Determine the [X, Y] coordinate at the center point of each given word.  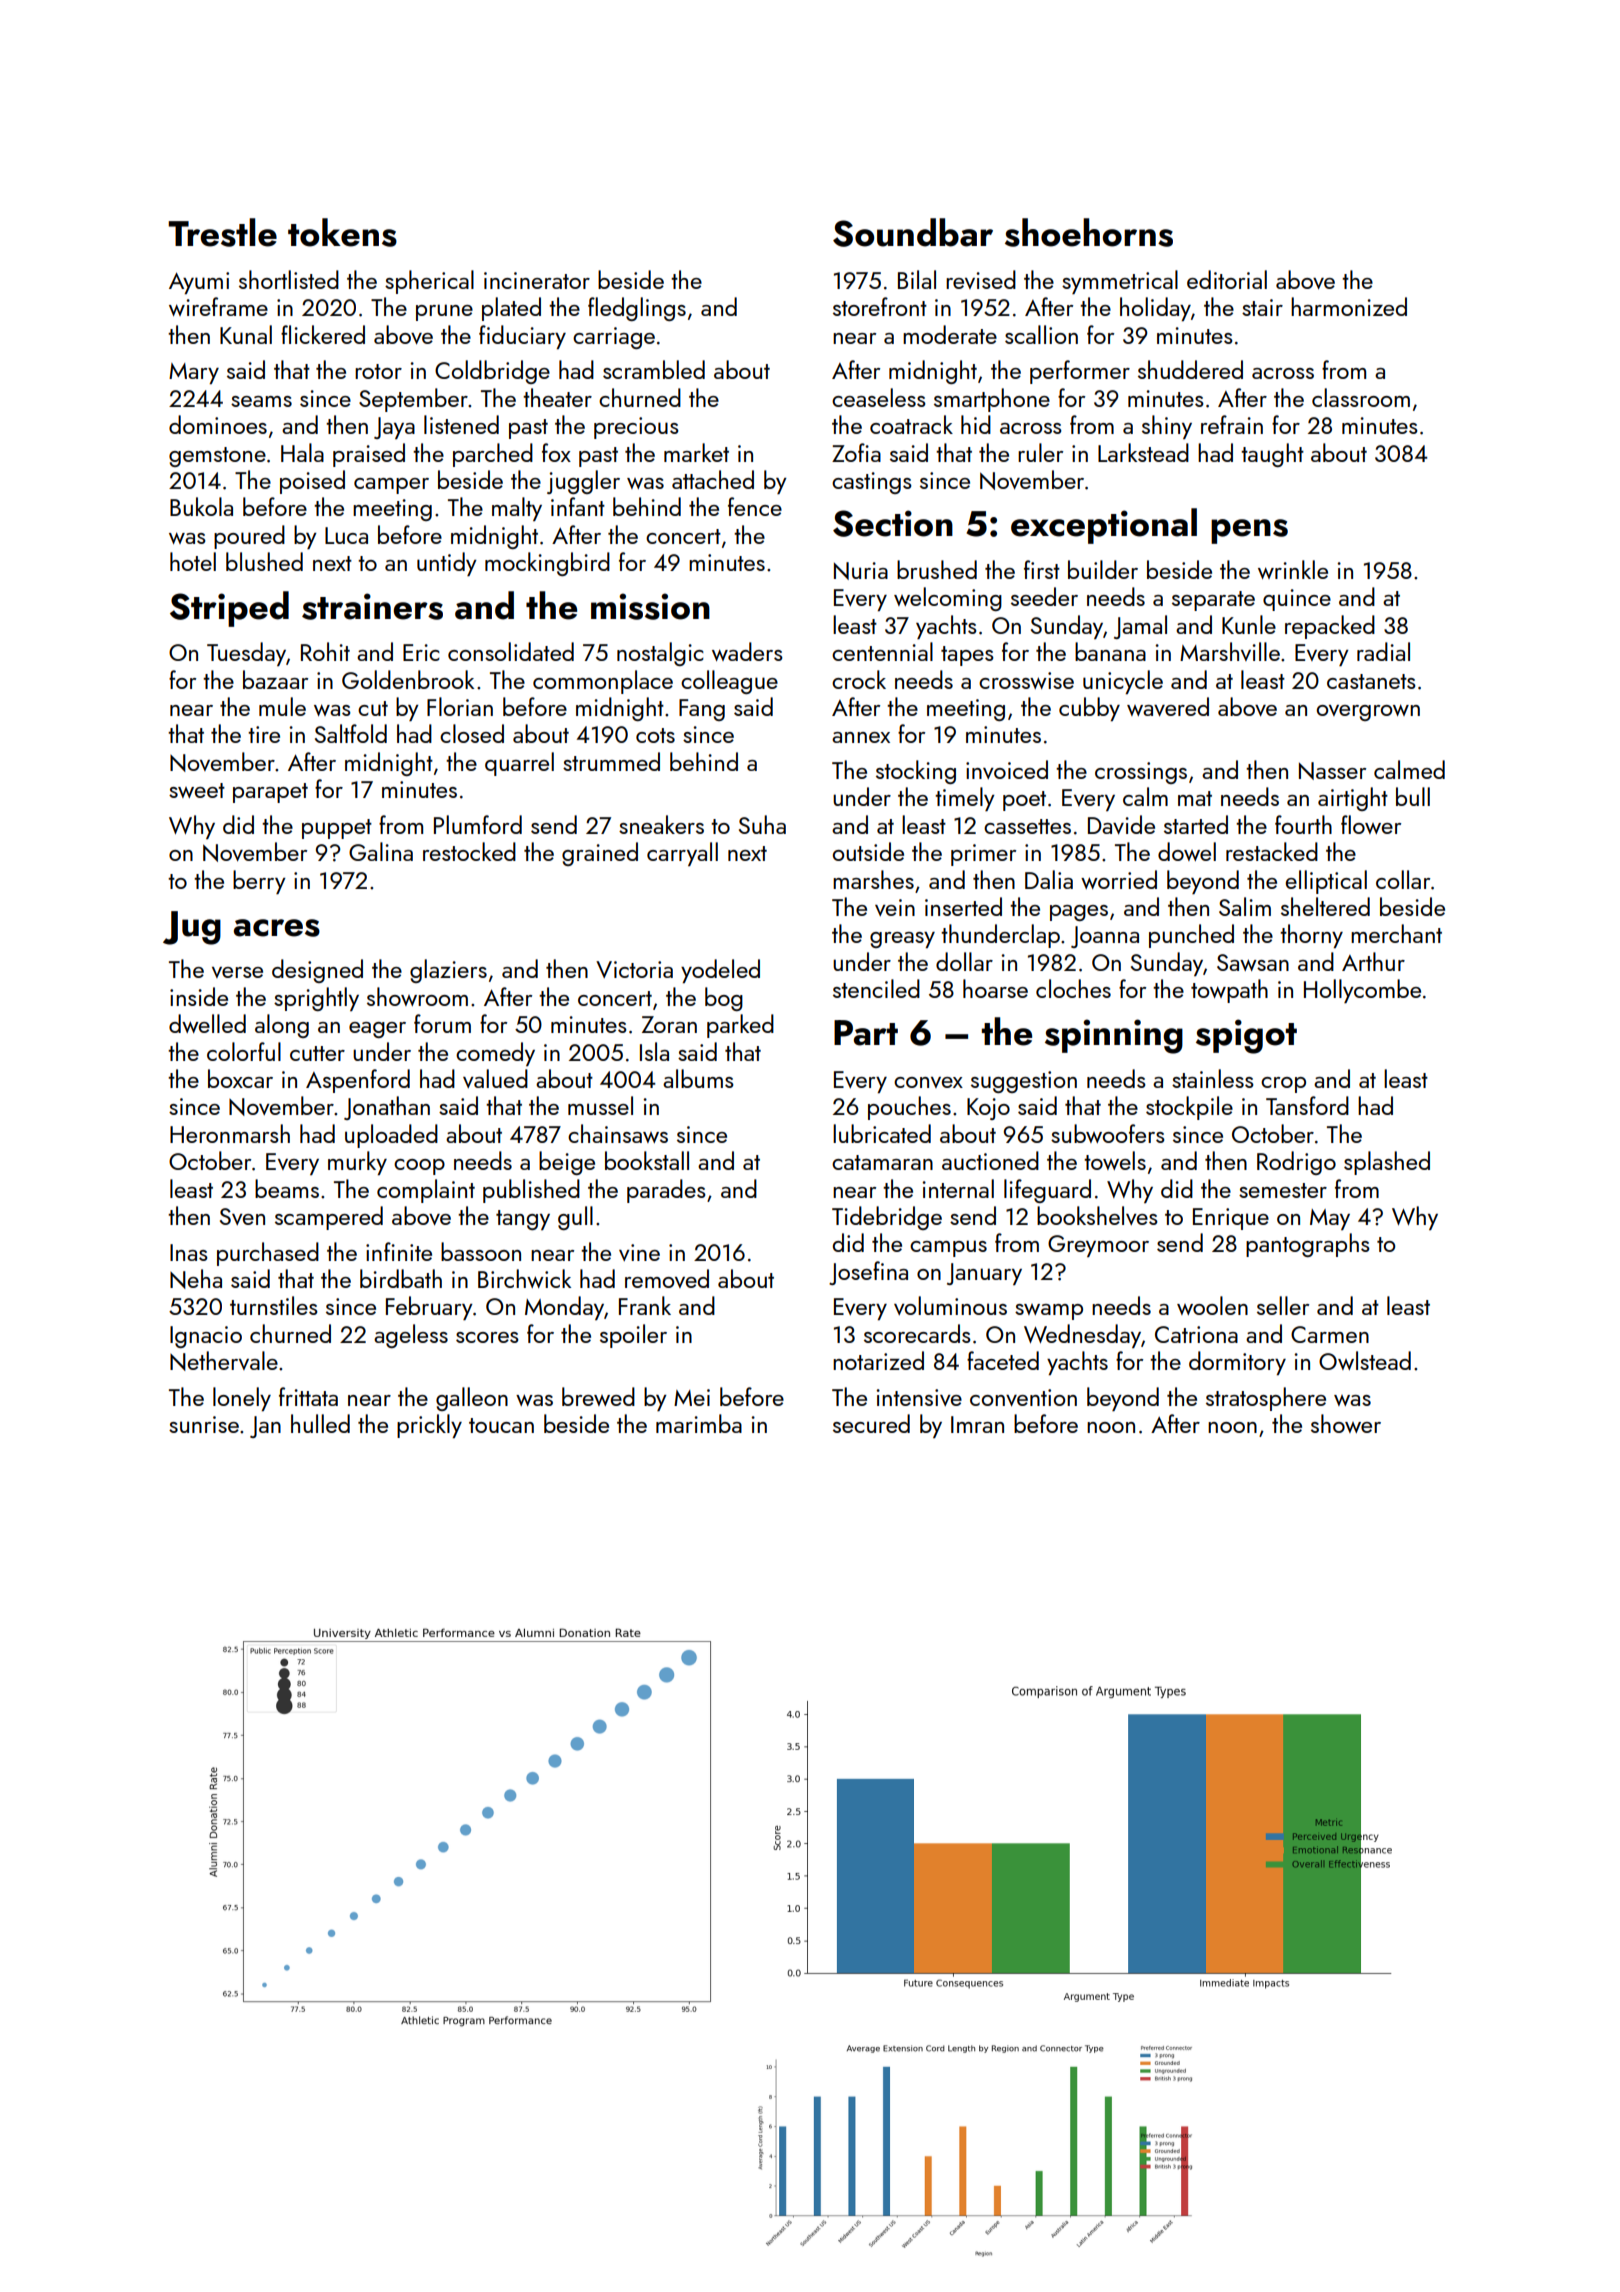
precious [636, 428]
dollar [964, 961]
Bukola [201, 506]
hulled [320, 1423]
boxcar [240, 1078]
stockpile [1189, 1108]
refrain [1232, 424]
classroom [1361, 397]
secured [871, 1423]
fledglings [637, 309]
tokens [342, 232]
